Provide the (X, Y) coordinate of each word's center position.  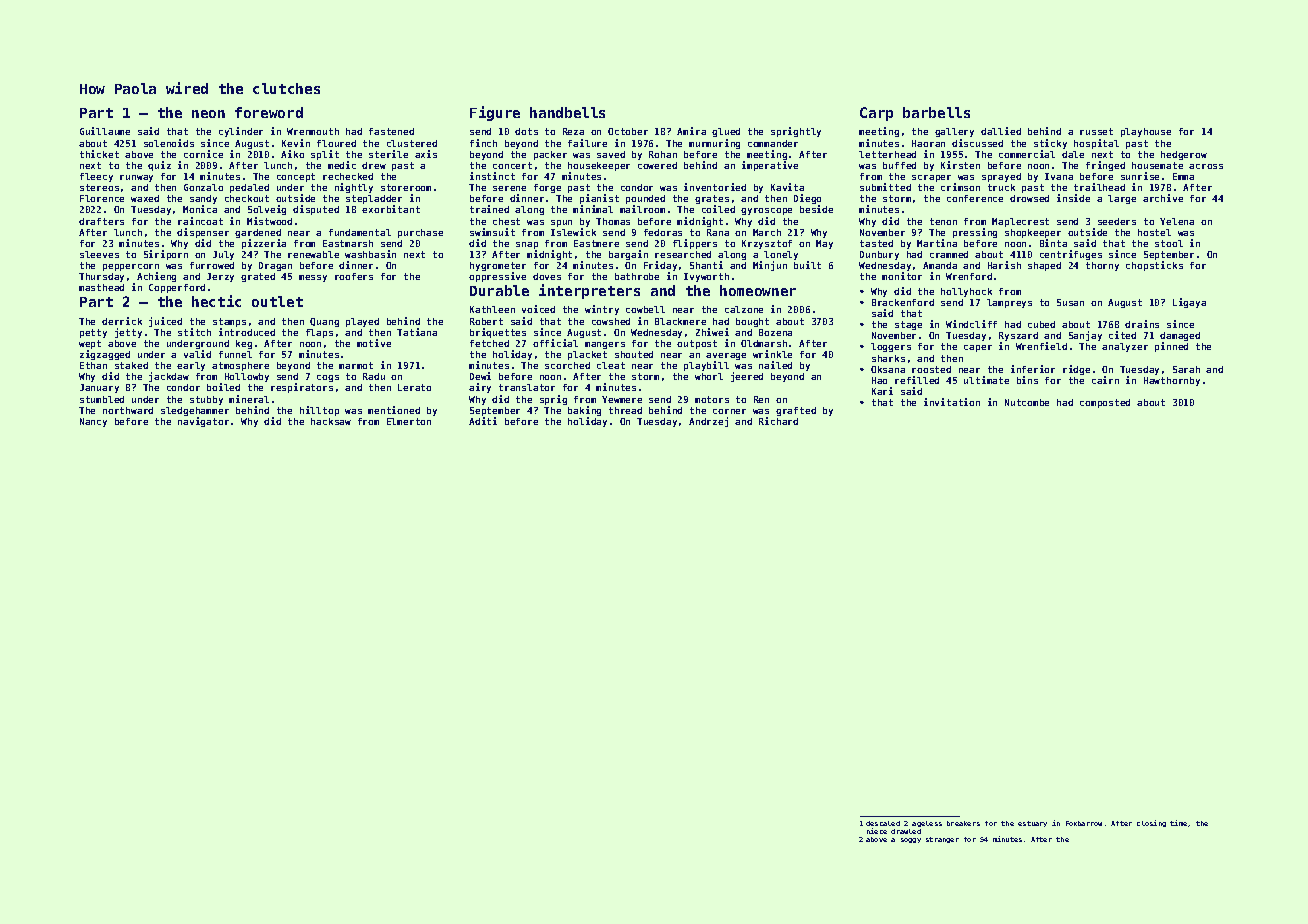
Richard (778, 421)
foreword (269, 112)
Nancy (93, 422)
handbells (567, 112)
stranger (942, 840)
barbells (936, 112)
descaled (883, 823)
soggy (911, 840)
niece (877, 831)
